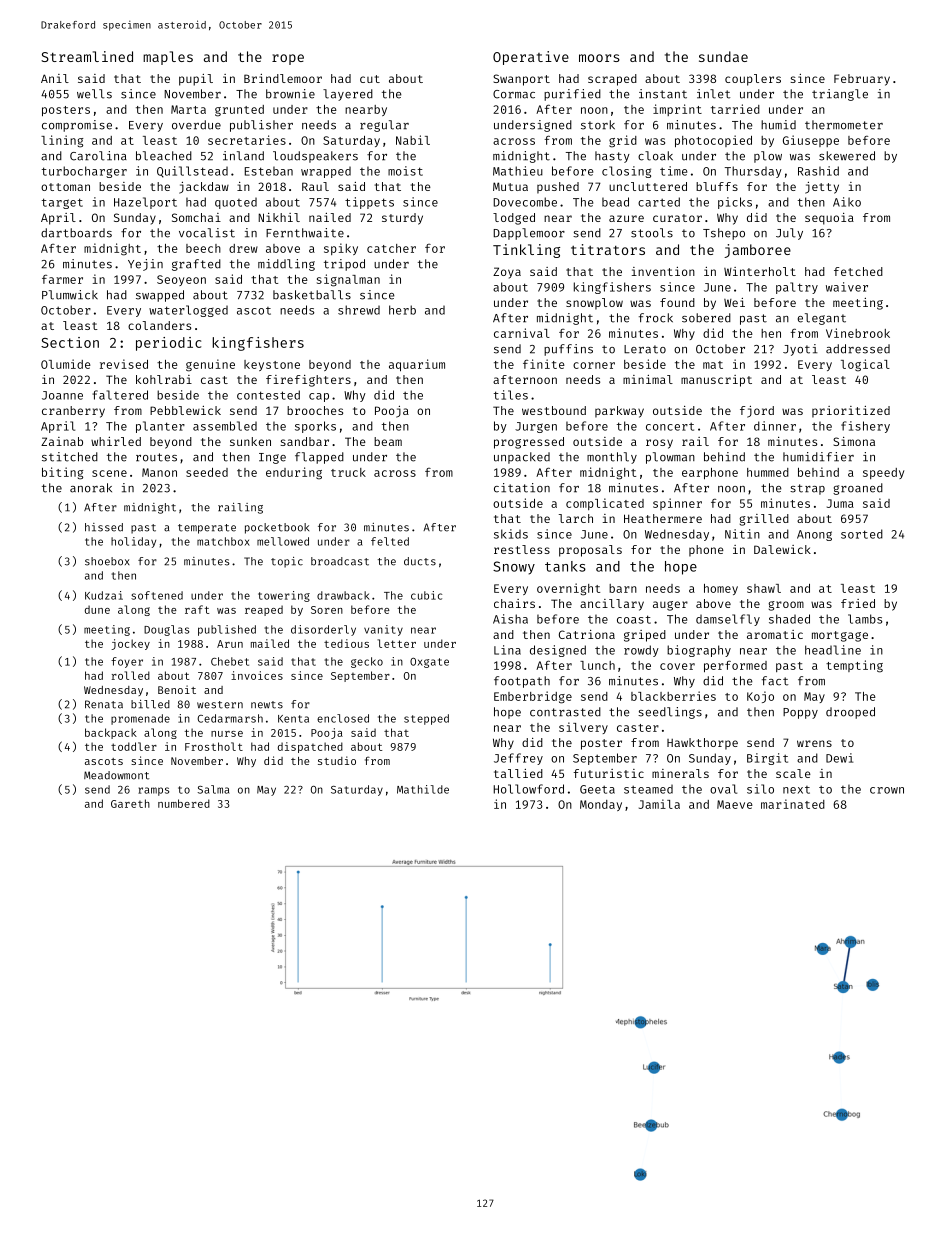 Image resolution: width=952 pixels, height=1233 pixels. I want to click on moors, so click(599, 58).
